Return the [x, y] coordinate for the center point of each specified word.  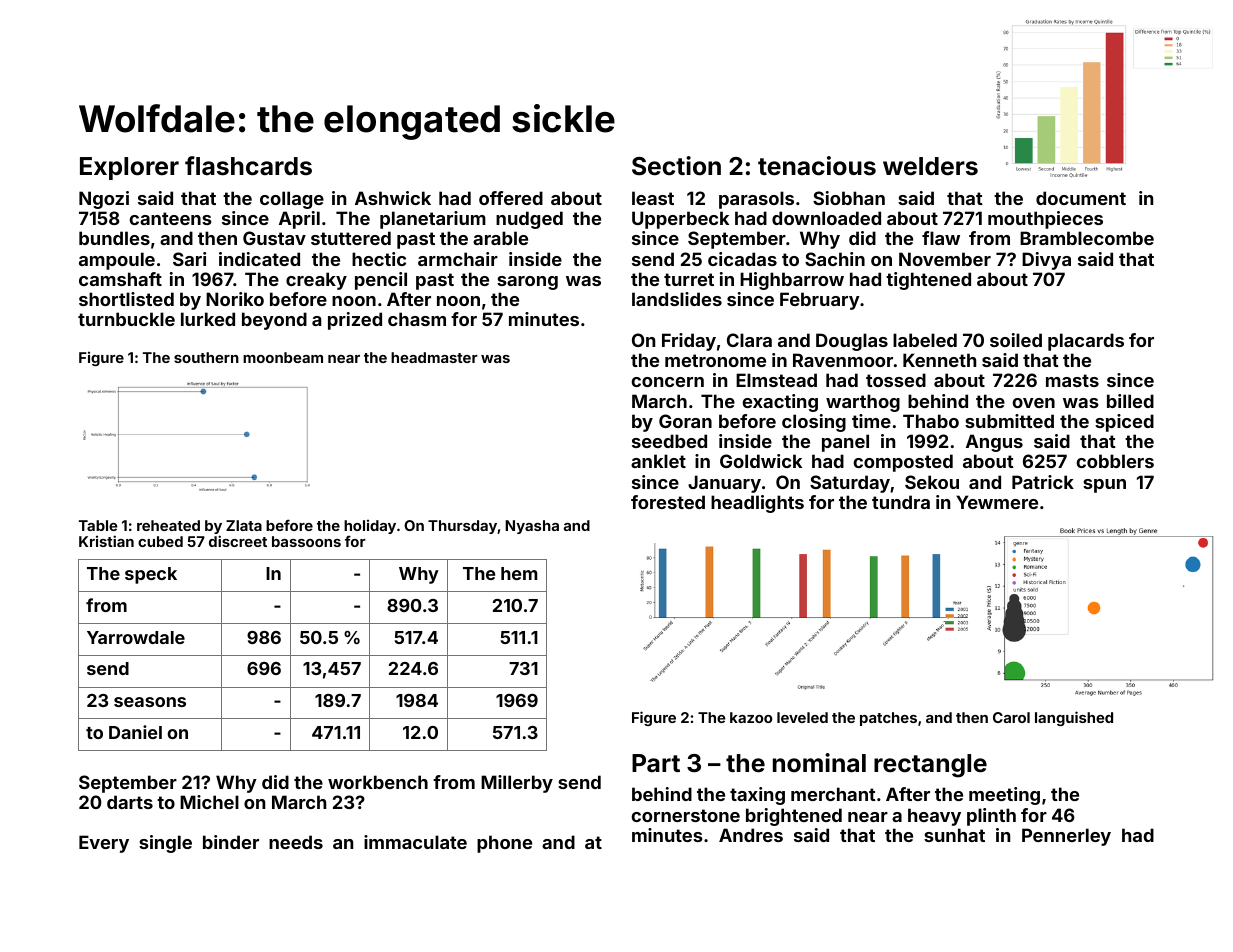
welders [930, 166]
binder [231, 842]
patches [888, 719]
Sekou [932, 482]
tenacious [817, 166]
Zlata [244, 525]
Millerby [517, 784]
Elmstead [776, 380]
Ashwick [393, 198]
